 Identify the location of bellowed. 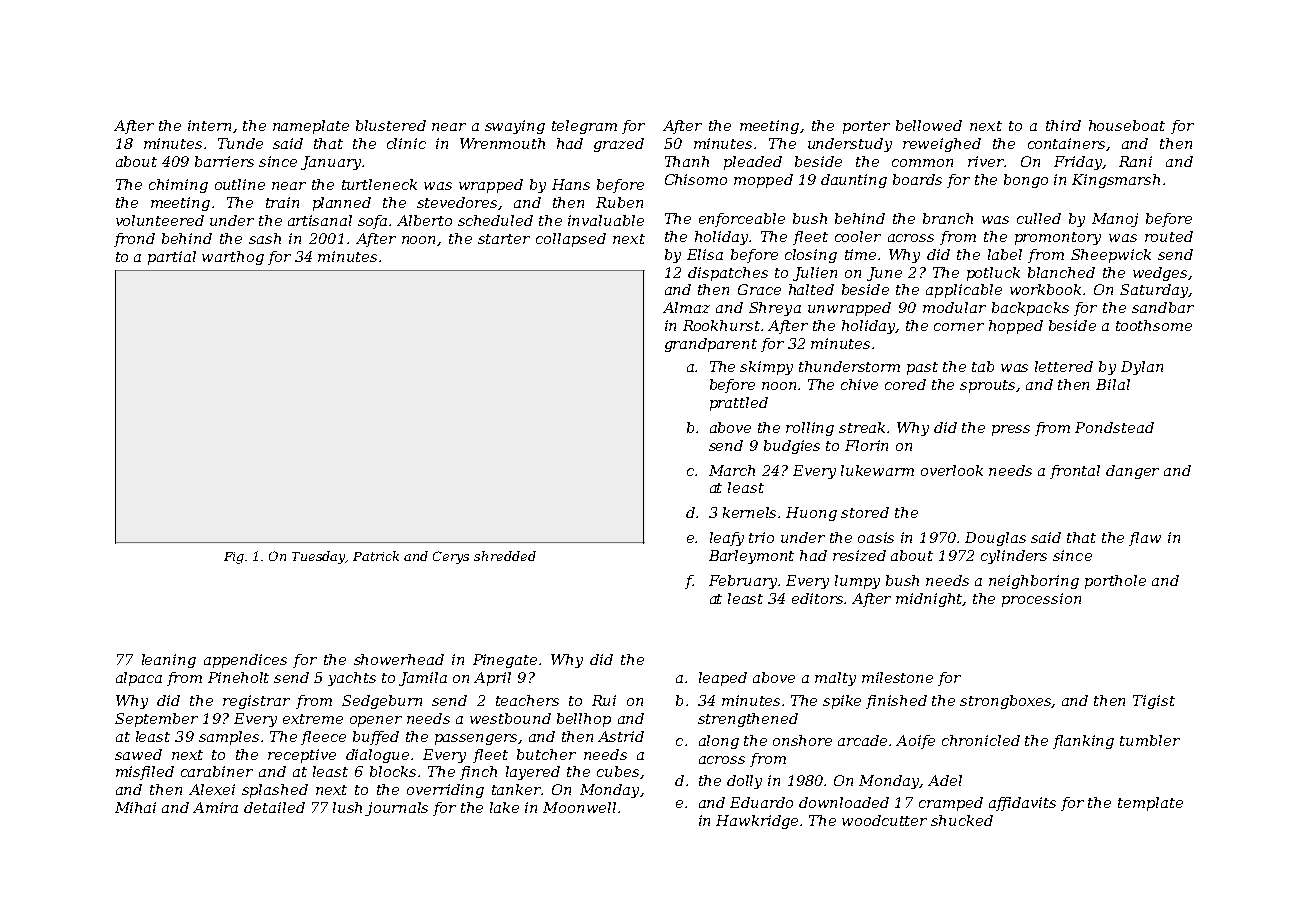
(929, 125).
